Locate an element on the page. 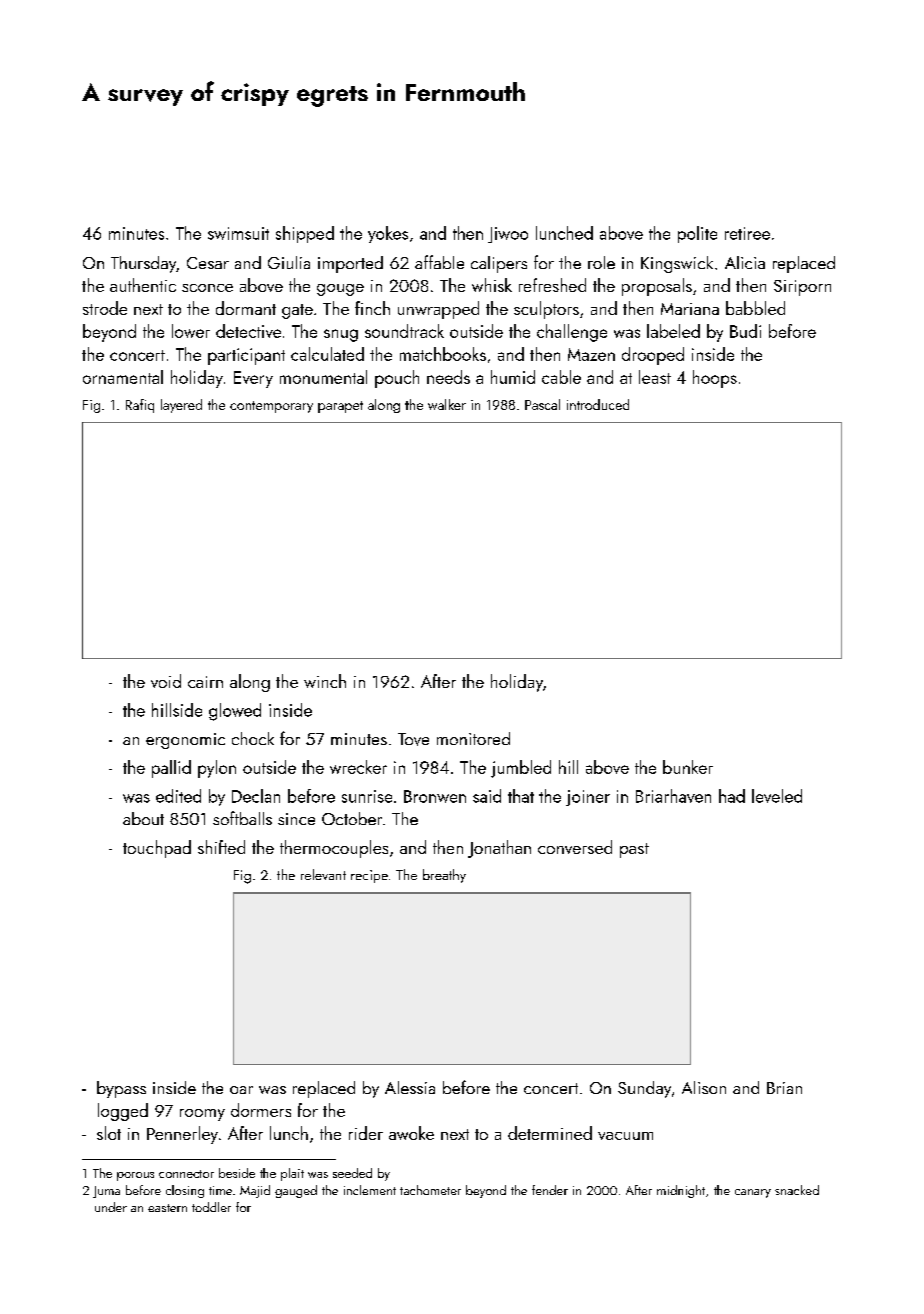  Siriporn is located at coordinates (802, 288).
